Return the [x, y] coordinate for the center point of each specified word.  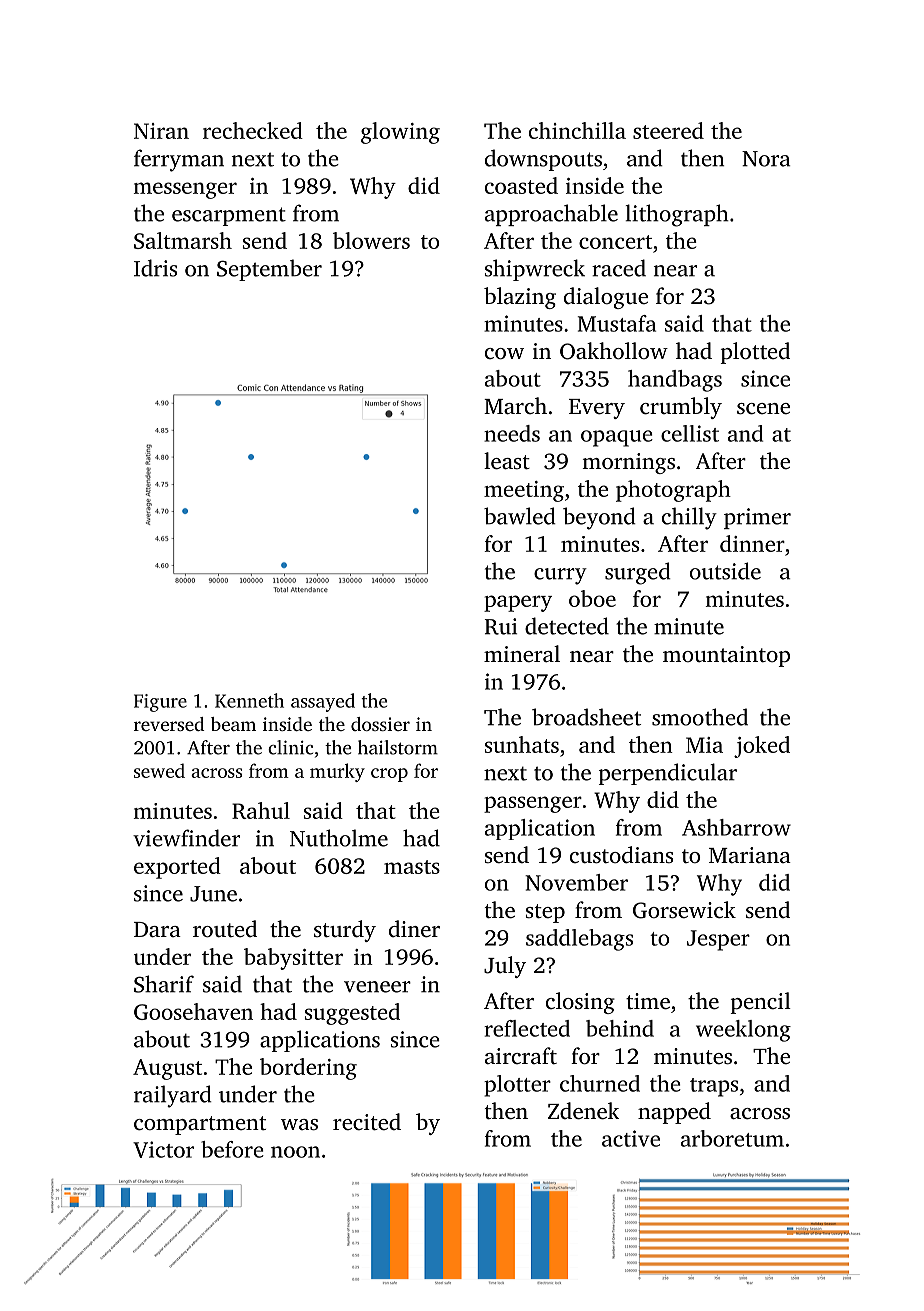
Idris [155, 268]
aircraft [521, 1055]
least [507, 461]
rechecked [253, 130]
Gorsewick [684, 910]
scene [763, 409]
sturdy [345, 931]
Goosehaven [193, 1011]
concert [615, 242]
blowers [371, 240]
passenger [533, 804]
